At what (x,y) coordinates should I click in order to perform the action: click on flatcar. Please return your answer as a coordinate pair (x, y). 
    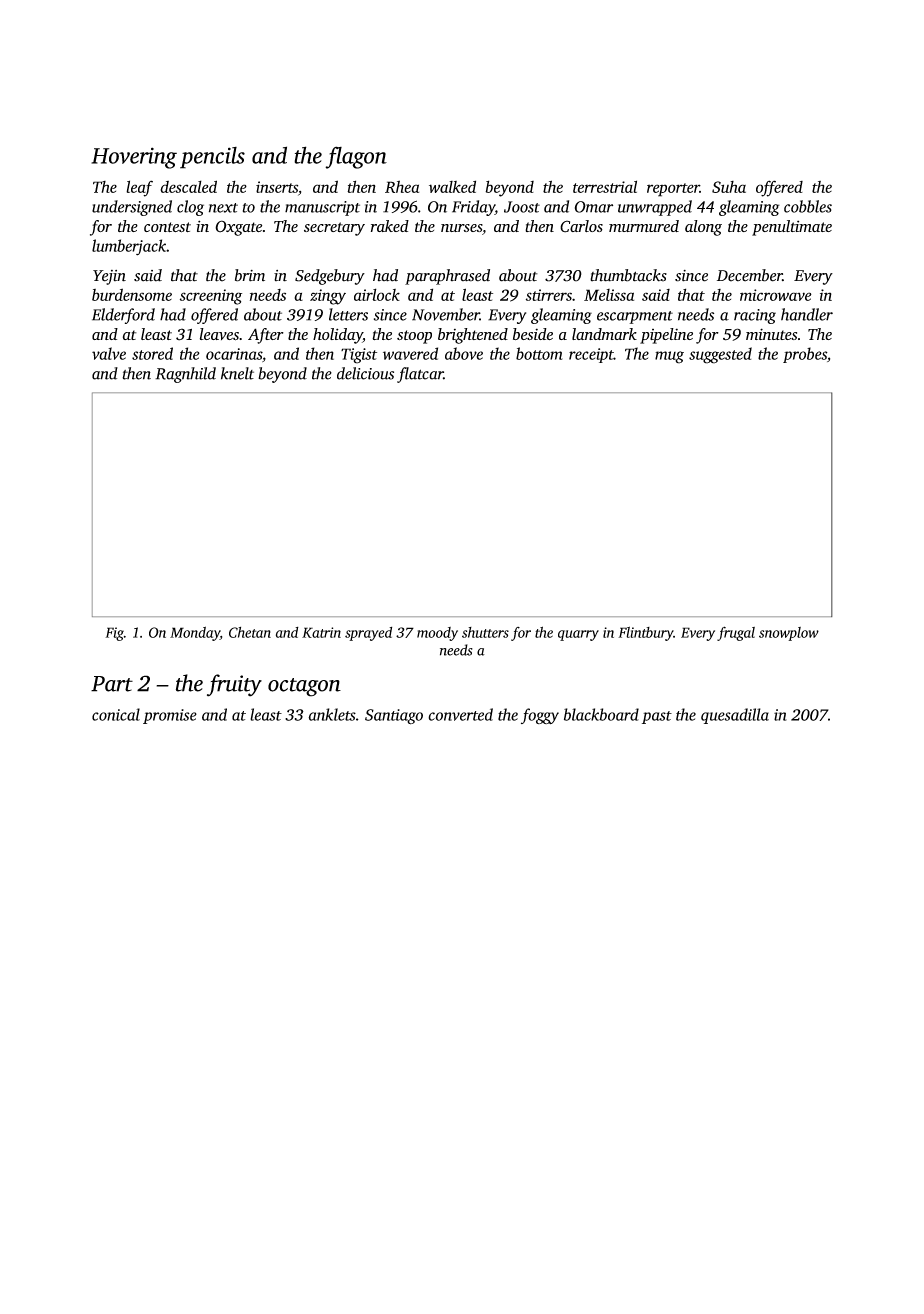
    Looking at the image, I should click on (420, 375).
